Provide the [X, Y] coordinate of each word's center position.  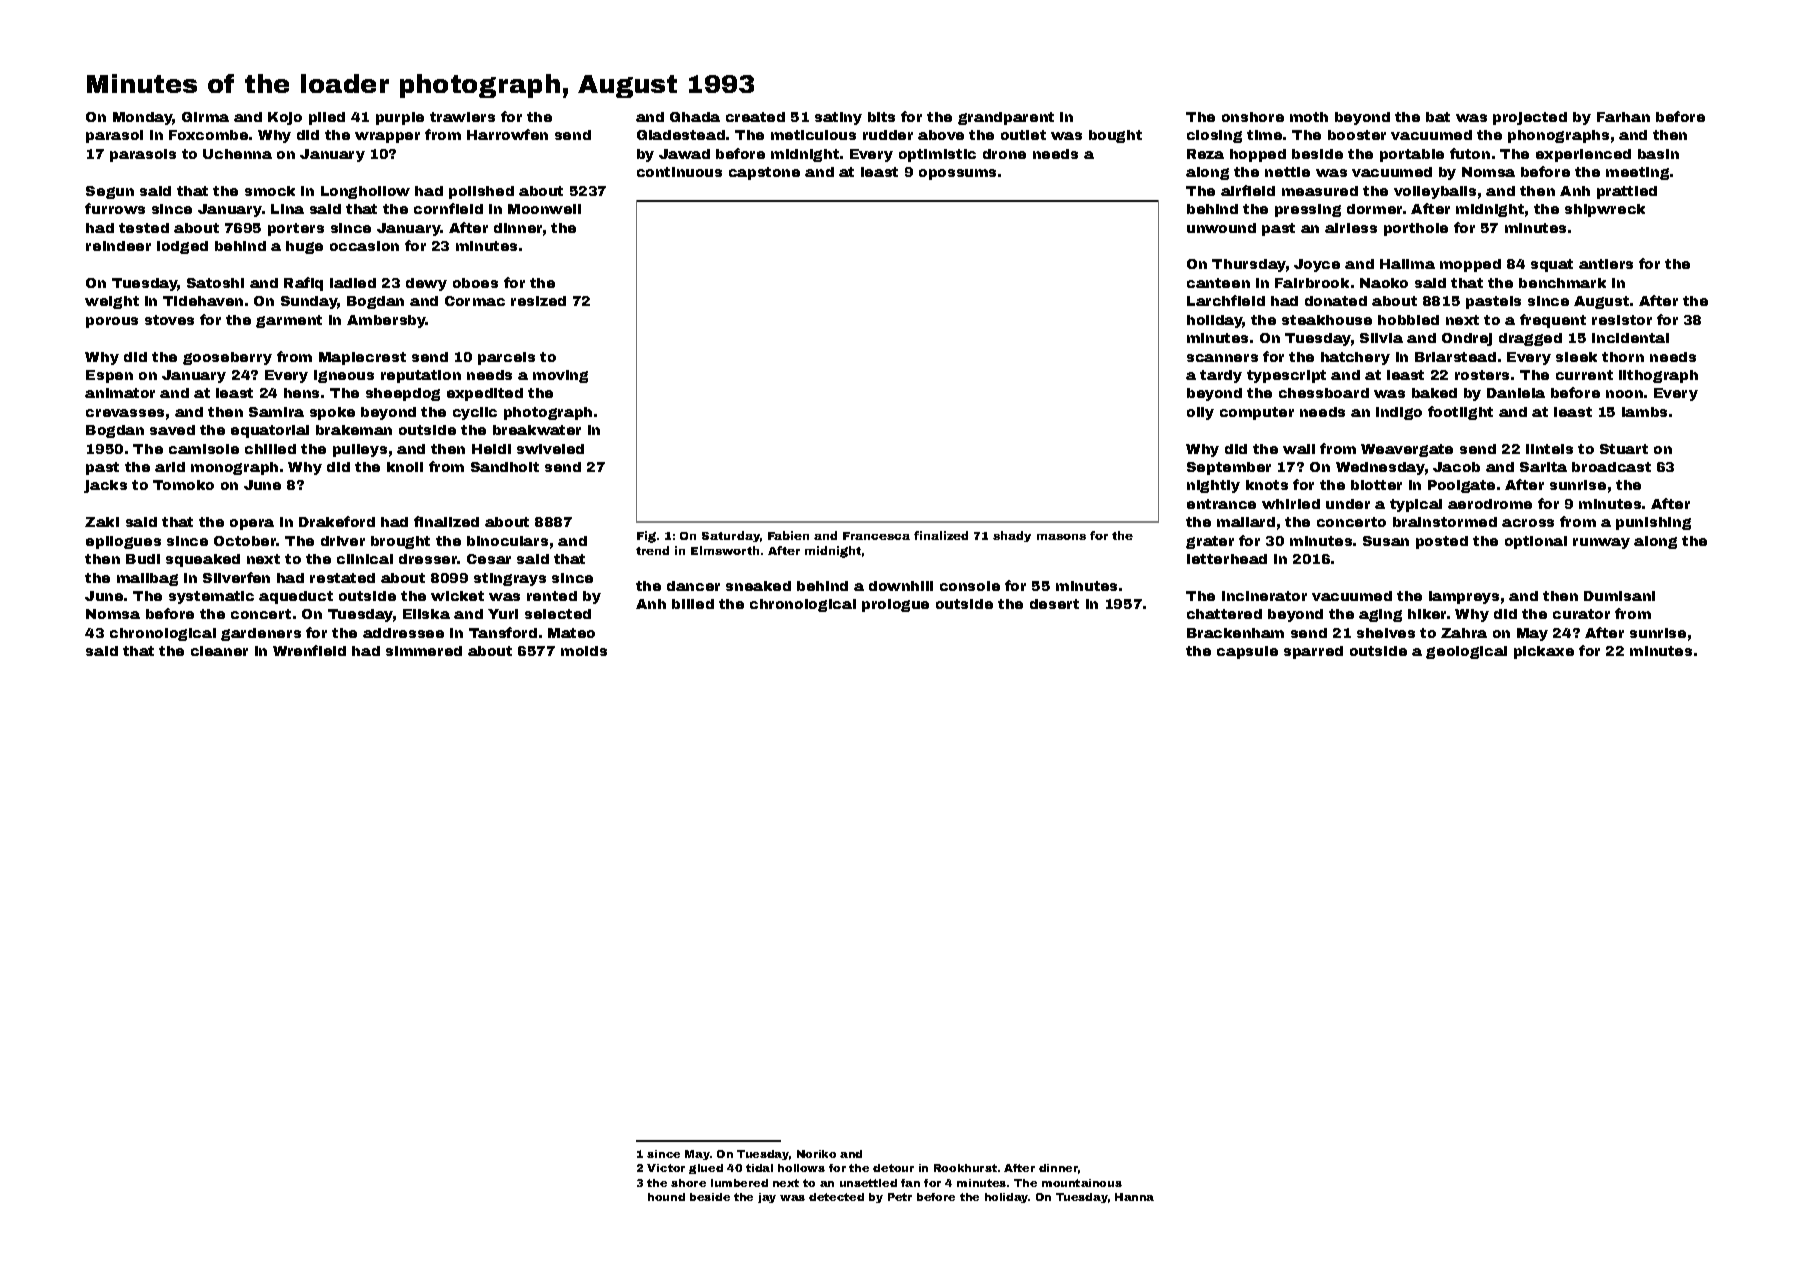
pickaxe [1544, 652]
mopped [1470, 265]
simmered [424, 651]
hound [666, 1197]
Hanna [1134, 1197]
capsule [1247, 652]
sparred [1313, 652]
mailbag [147, 579]
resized [538, 301]
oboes [475, 283]
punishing [1653, 523]
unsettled [868, 1183]
